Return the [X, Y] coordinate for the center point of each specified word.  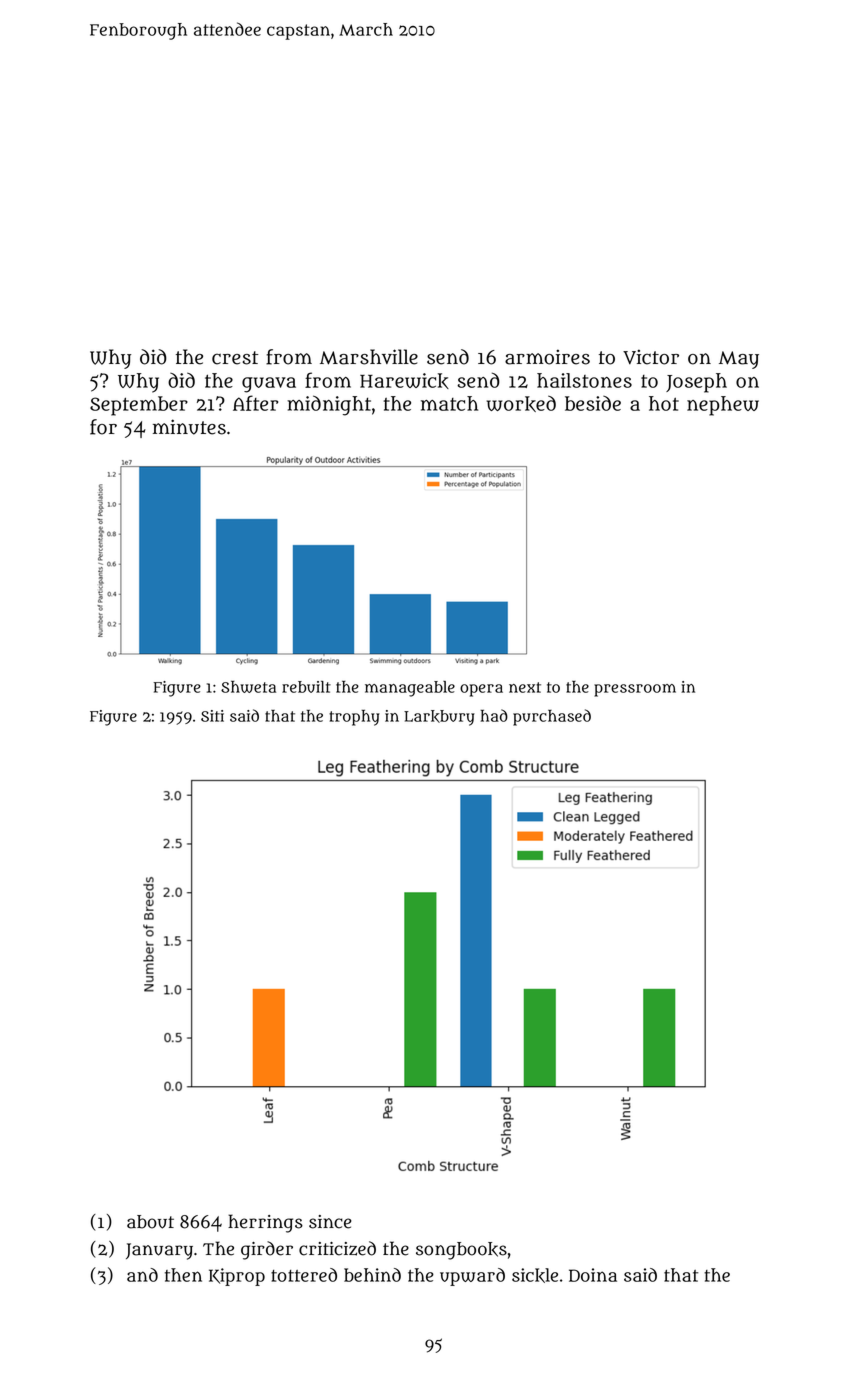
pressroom [635, 690]
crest [235, 358]
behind [372, 1275]
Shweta [248, 687]
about [150, 1222]
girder [267, 1250]
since [330, 1222]
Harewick [404, 381]
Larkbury [439, 718]
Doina [593, 1275]
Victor [651, 357]
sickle [535, 1275]
